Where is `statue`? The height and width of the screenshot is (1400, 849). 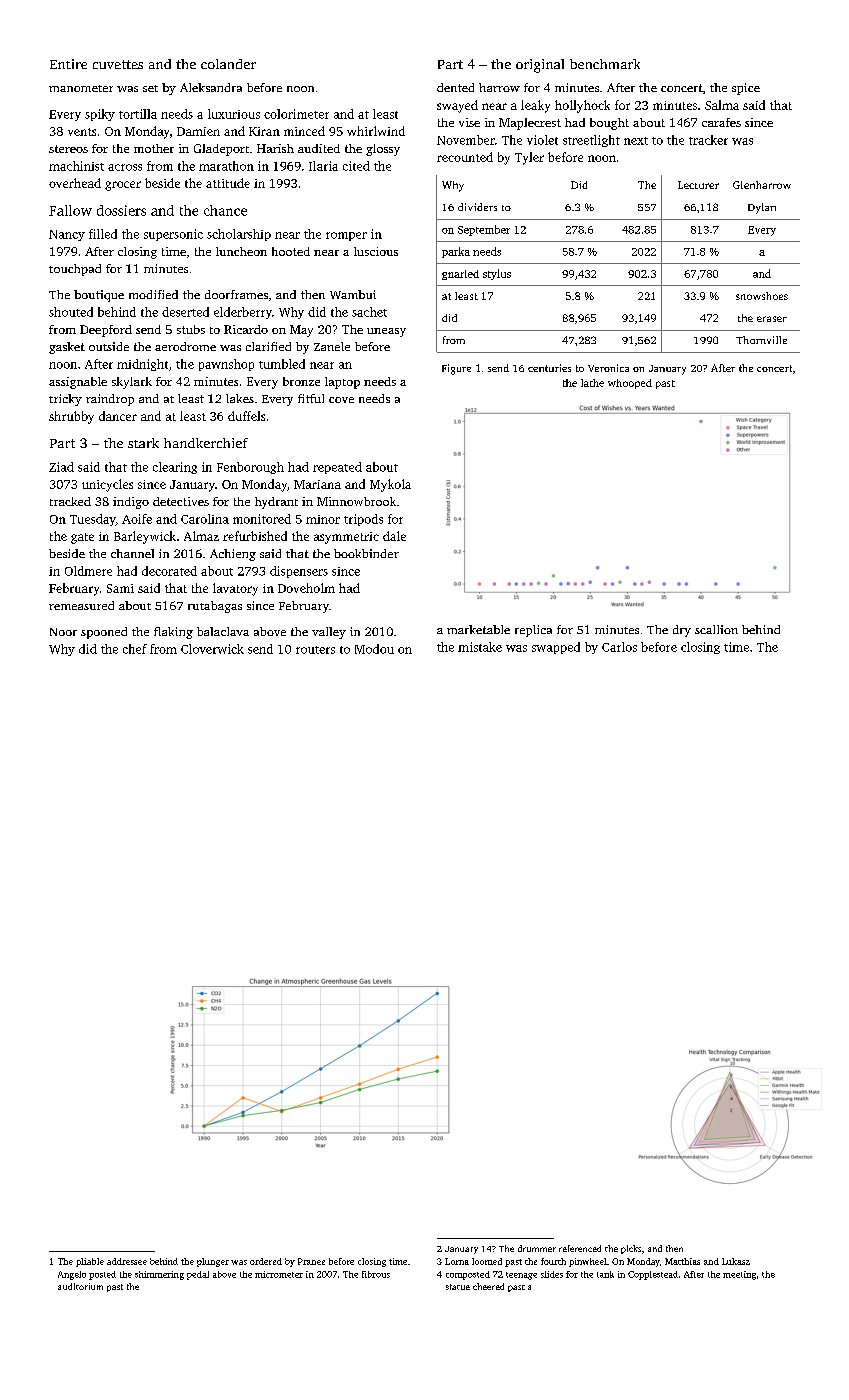
statue is located at coordinates (458, 1287).
